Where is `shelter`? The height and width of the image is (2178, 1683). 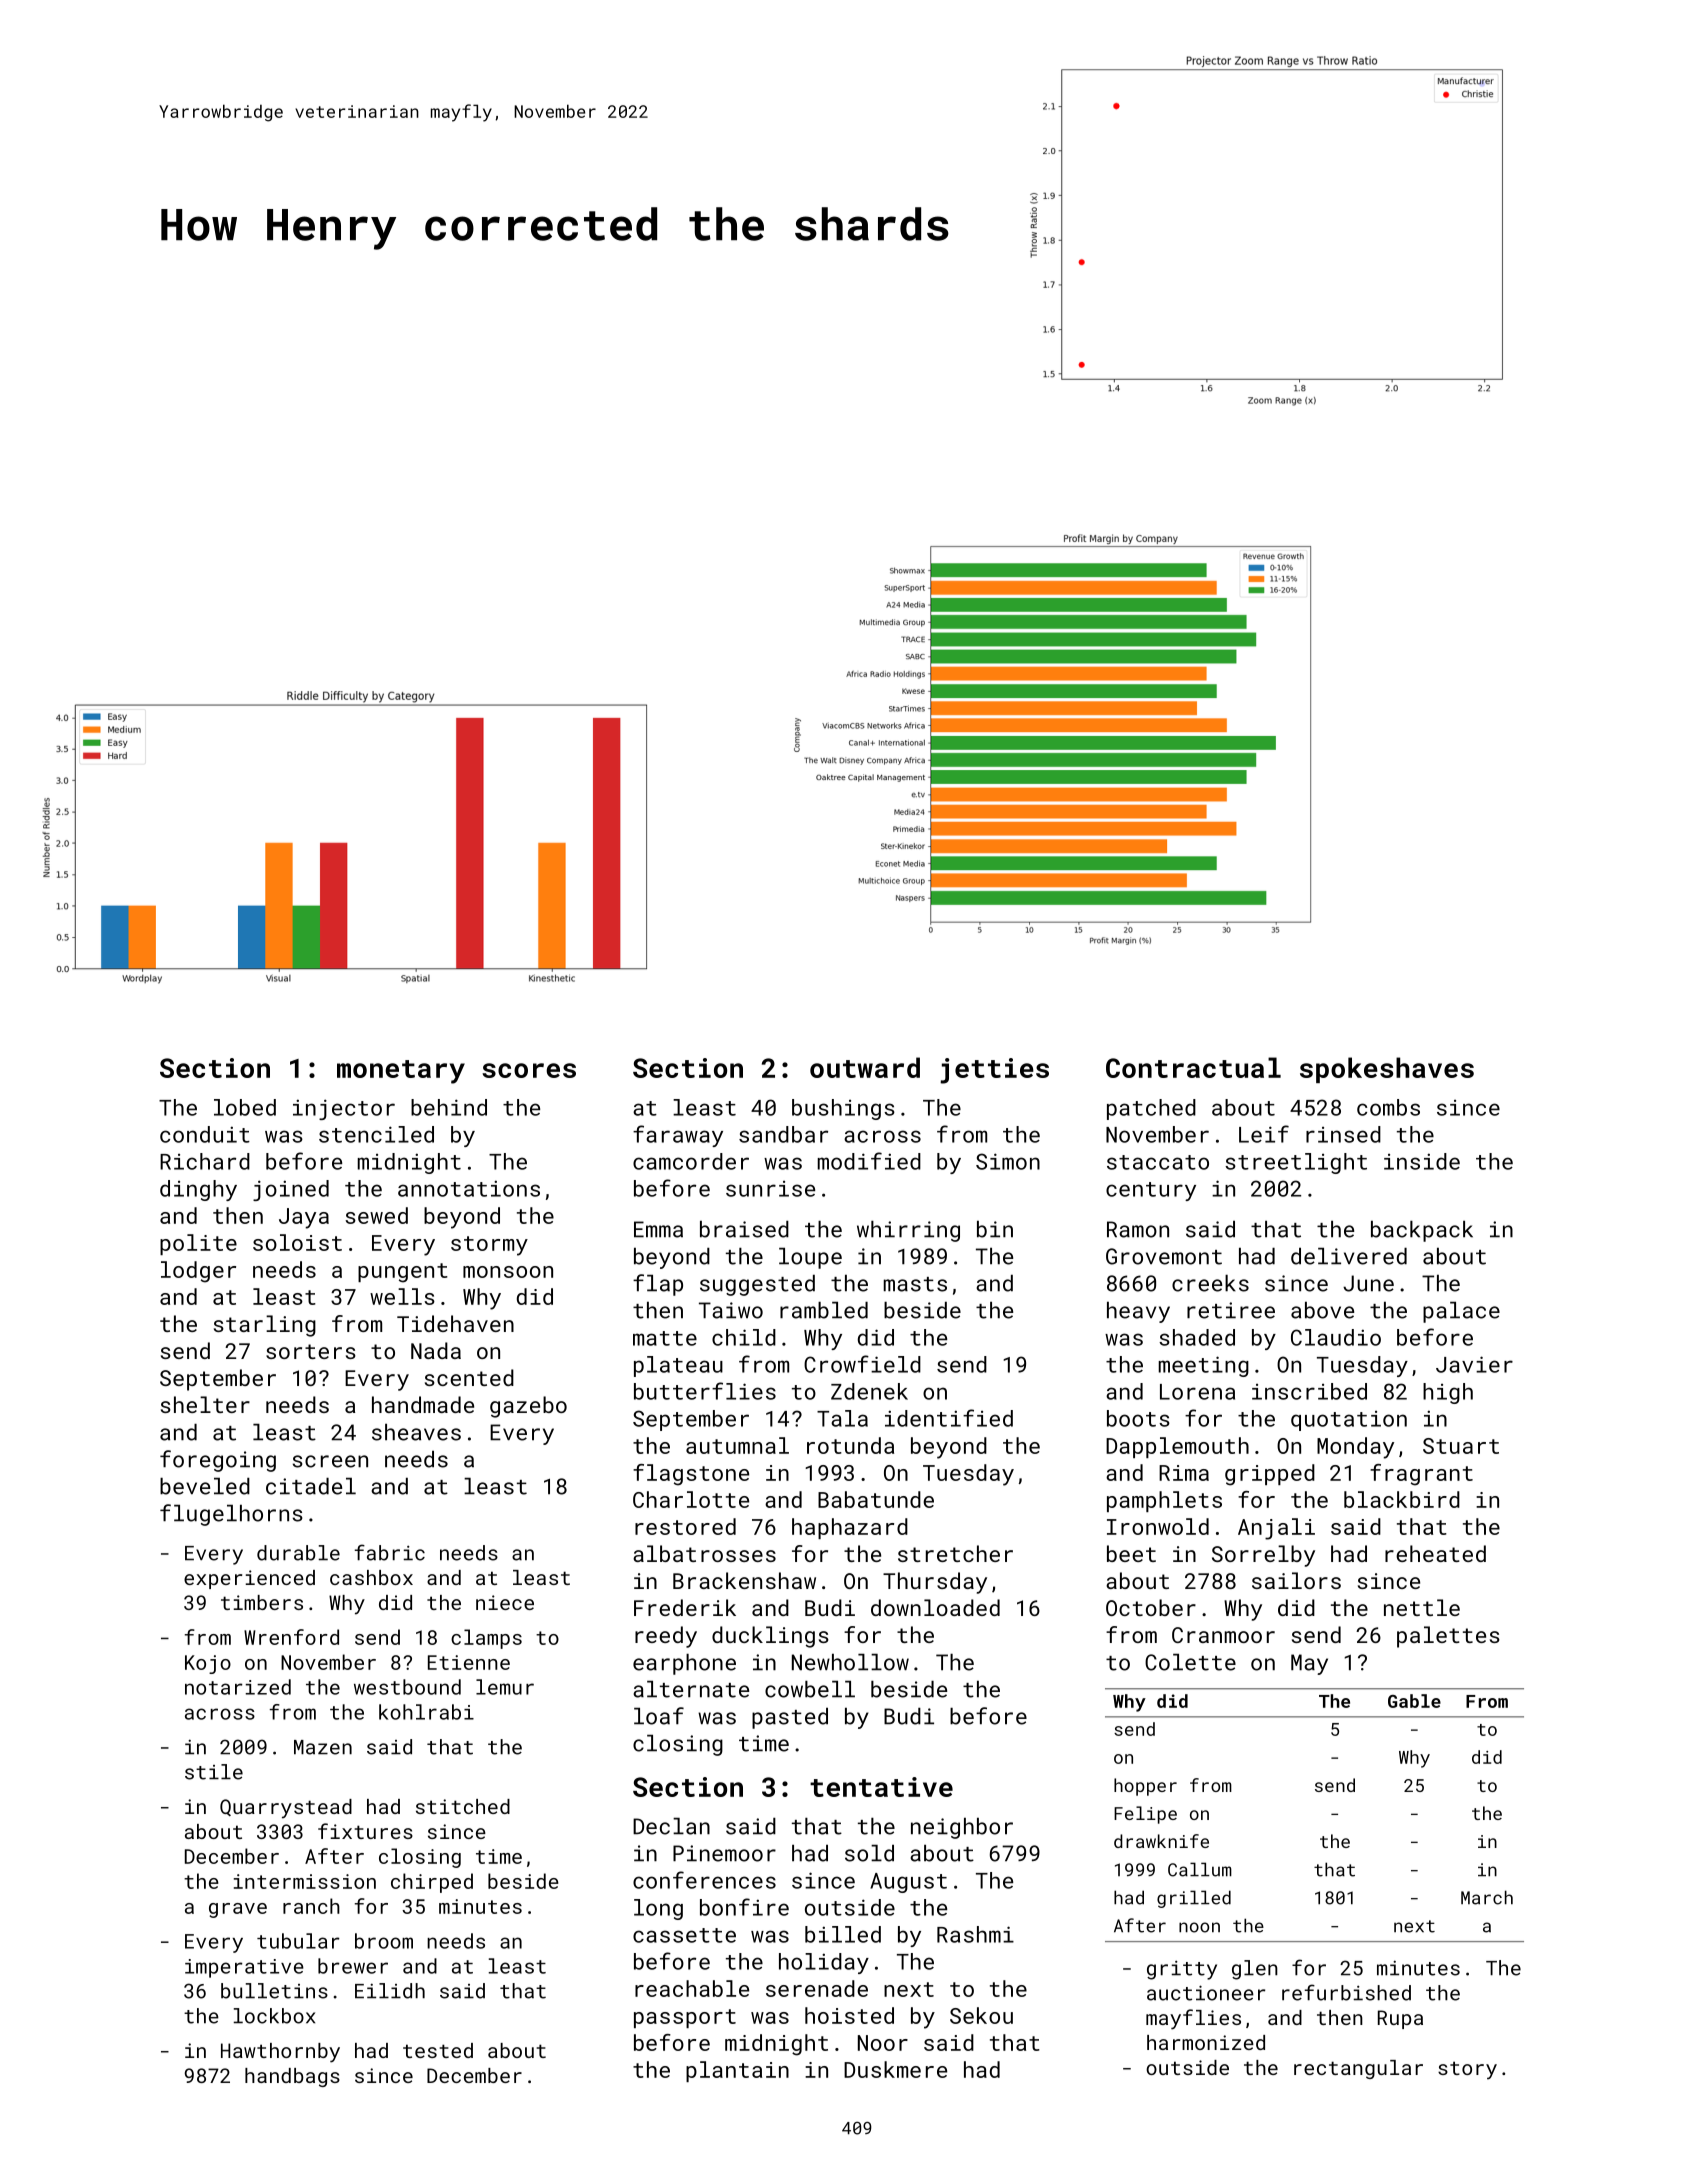 shelter is located at coordinates (205, 1404).
